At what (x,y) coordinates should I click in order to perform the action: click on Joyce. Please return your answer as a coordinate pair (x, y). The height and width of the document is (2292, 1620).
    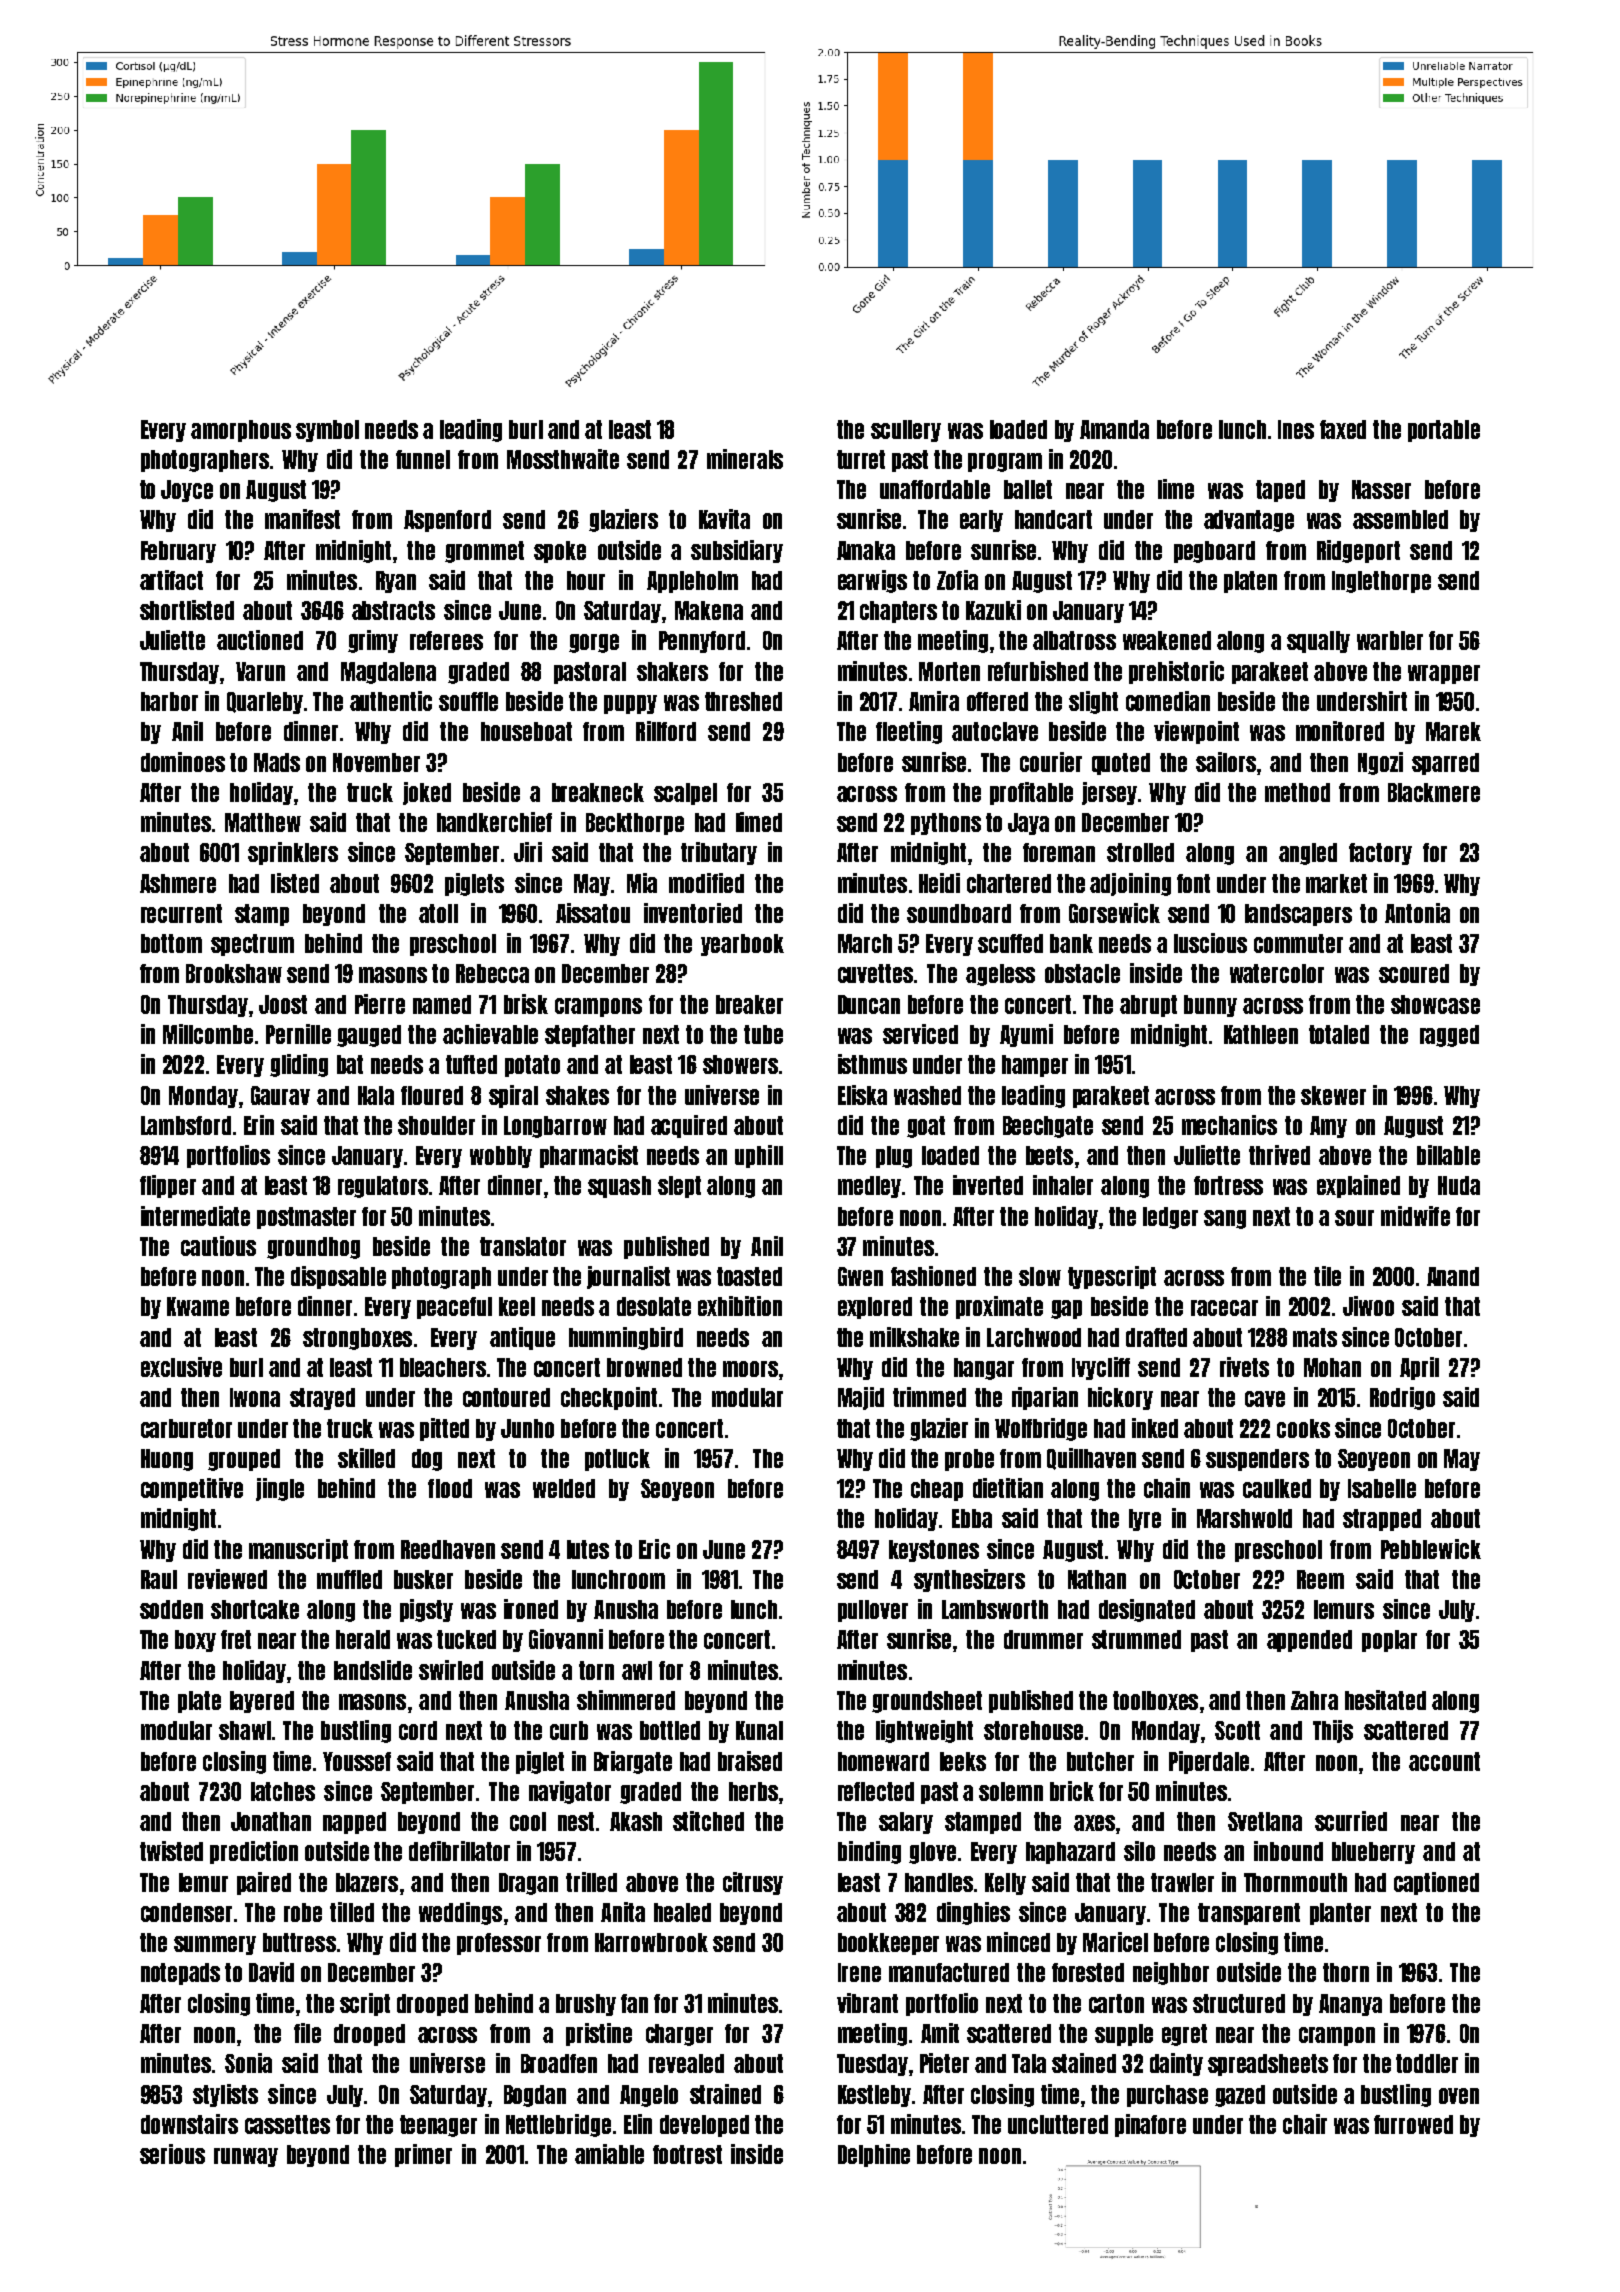
    Looking at the image, I should click on (187, 491).
